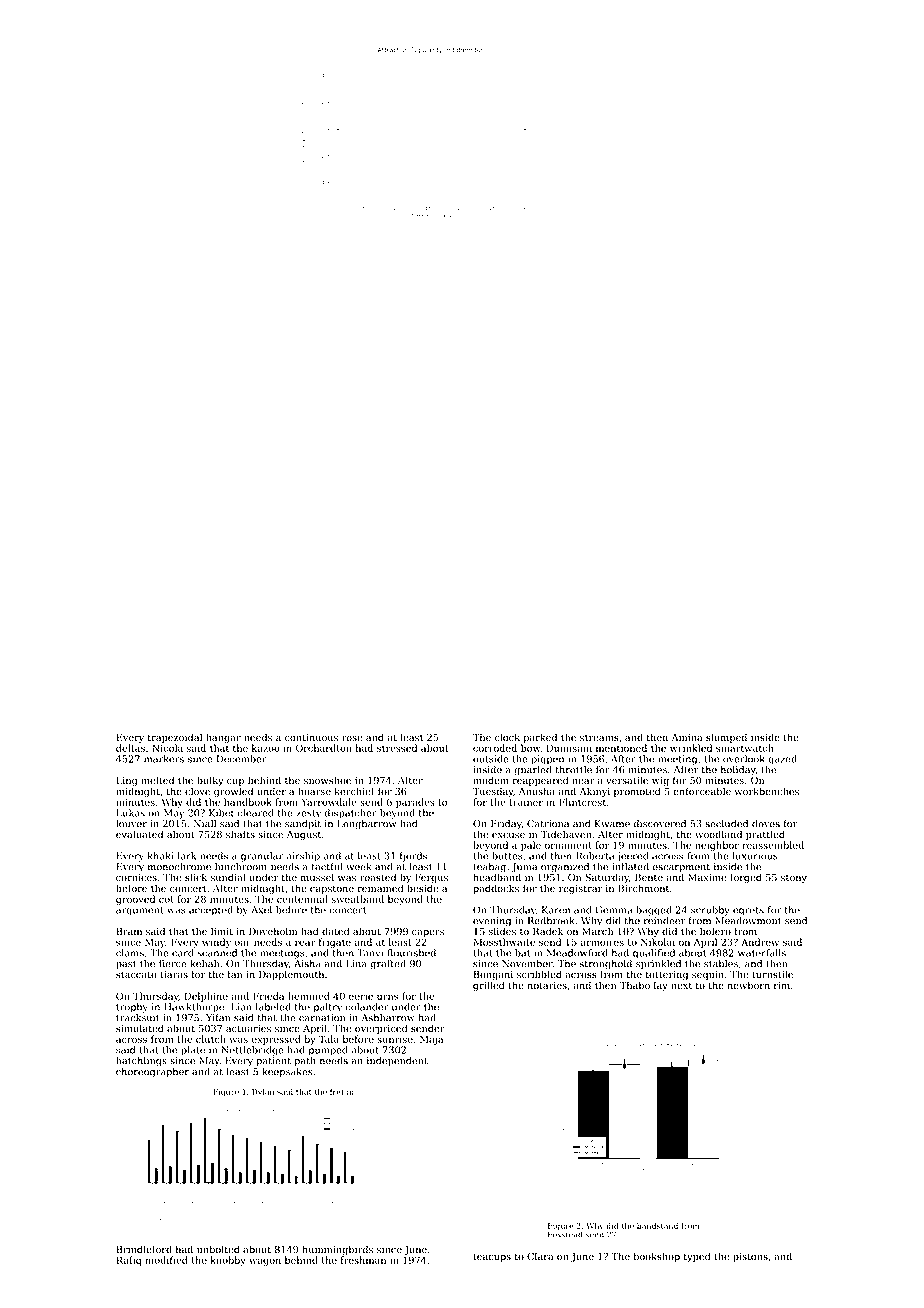  Describe the element at coordinates (687, 737) in the screenshot. I see `Amina` at that location.
